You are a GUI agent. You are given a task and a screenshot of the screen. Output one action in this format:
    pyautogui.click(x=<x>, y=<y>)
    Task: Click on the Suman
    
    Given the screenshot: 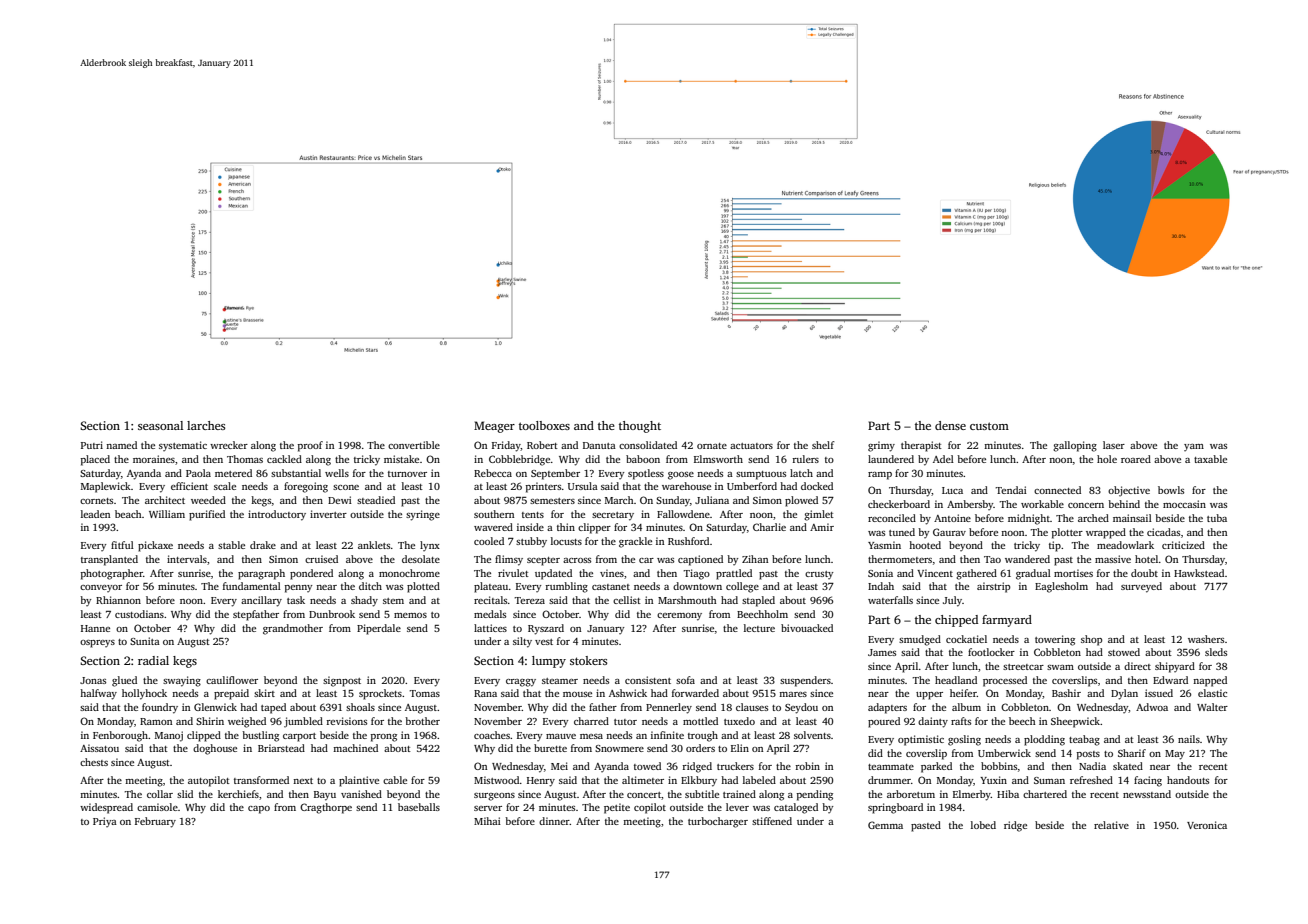 What is the action you would take?
    pyautogui.click(x=1049, y=780)
